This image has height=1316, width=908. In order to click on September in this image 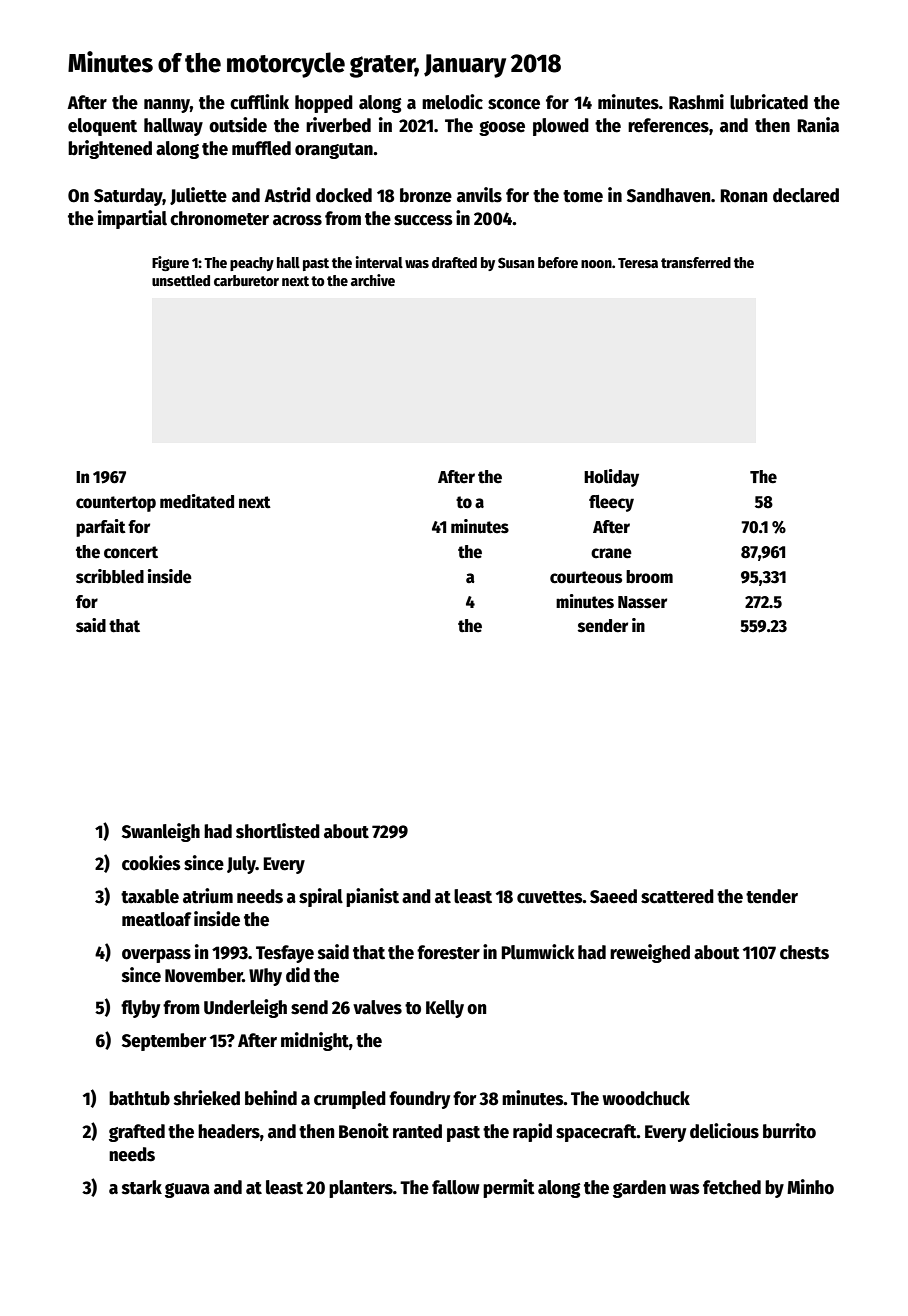, I will do `click(164, 1042)`.
